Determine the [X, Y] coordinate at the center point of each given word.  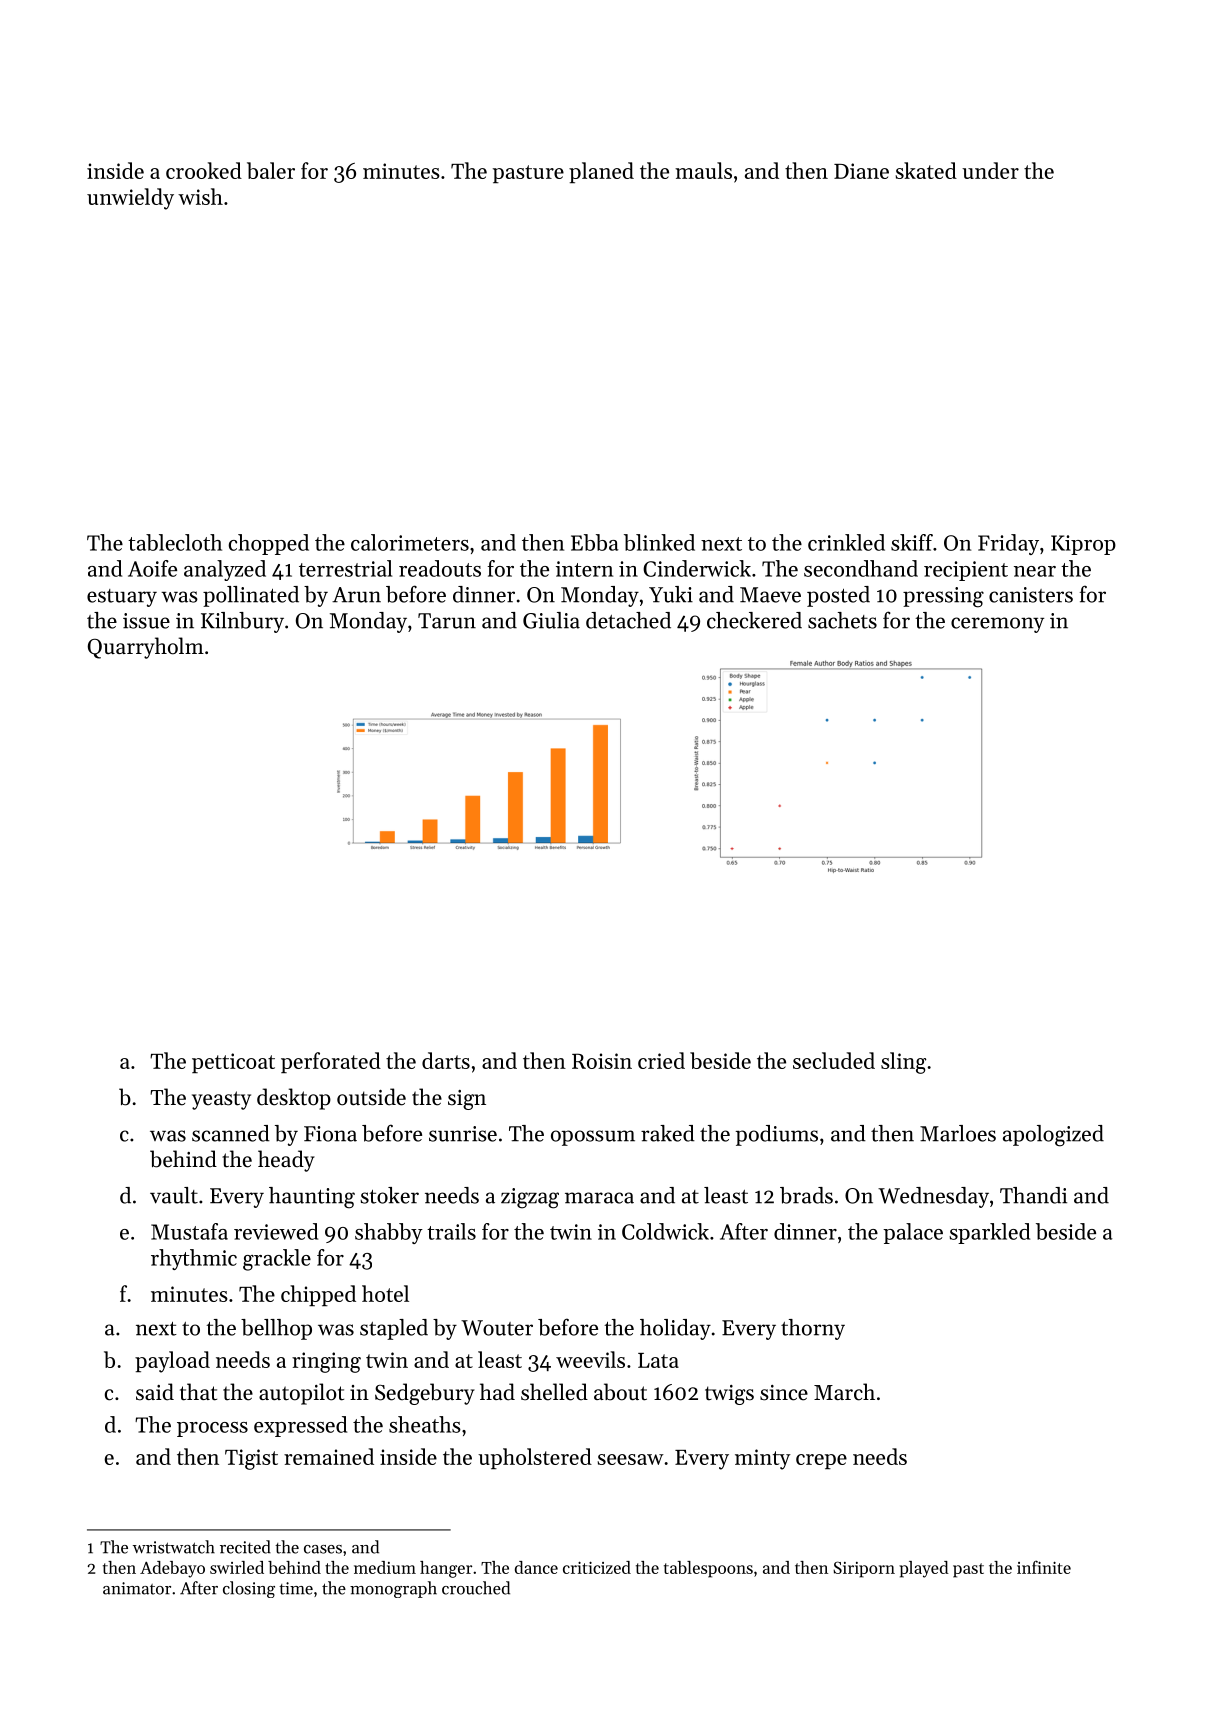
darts [446, 1060]
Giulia [551, 620]
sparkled [989, 1233]
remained [329, 1456]
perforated [331, 1062]
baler [271, 170]
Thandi [1033, 1195]
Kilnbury [242, 622]
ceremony [997, 625]
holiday [675, 1329]
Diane [861, 171]
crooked [204, 170]
